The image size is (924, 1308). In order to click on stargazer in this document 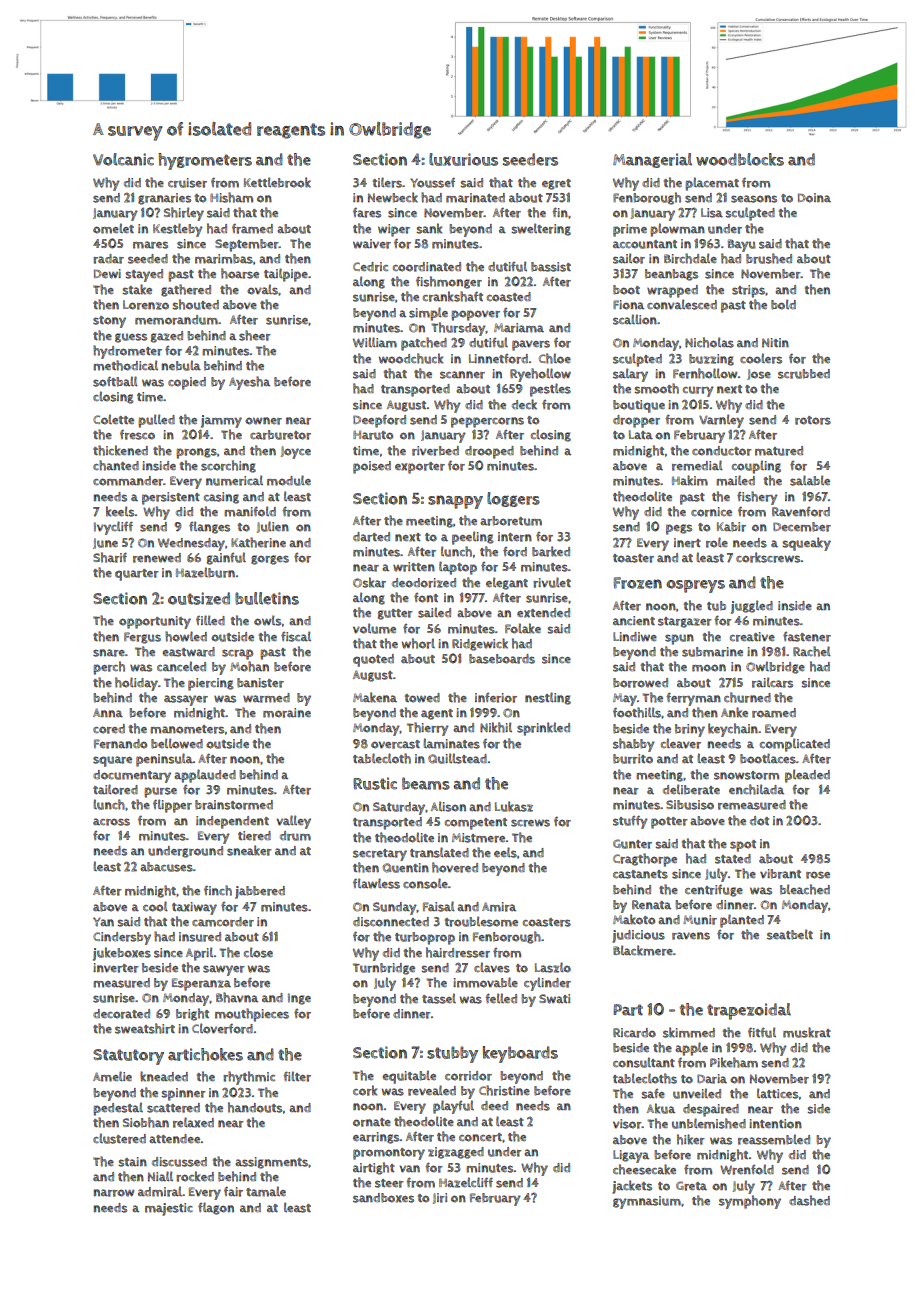, I will do `click(685, 622)`.
